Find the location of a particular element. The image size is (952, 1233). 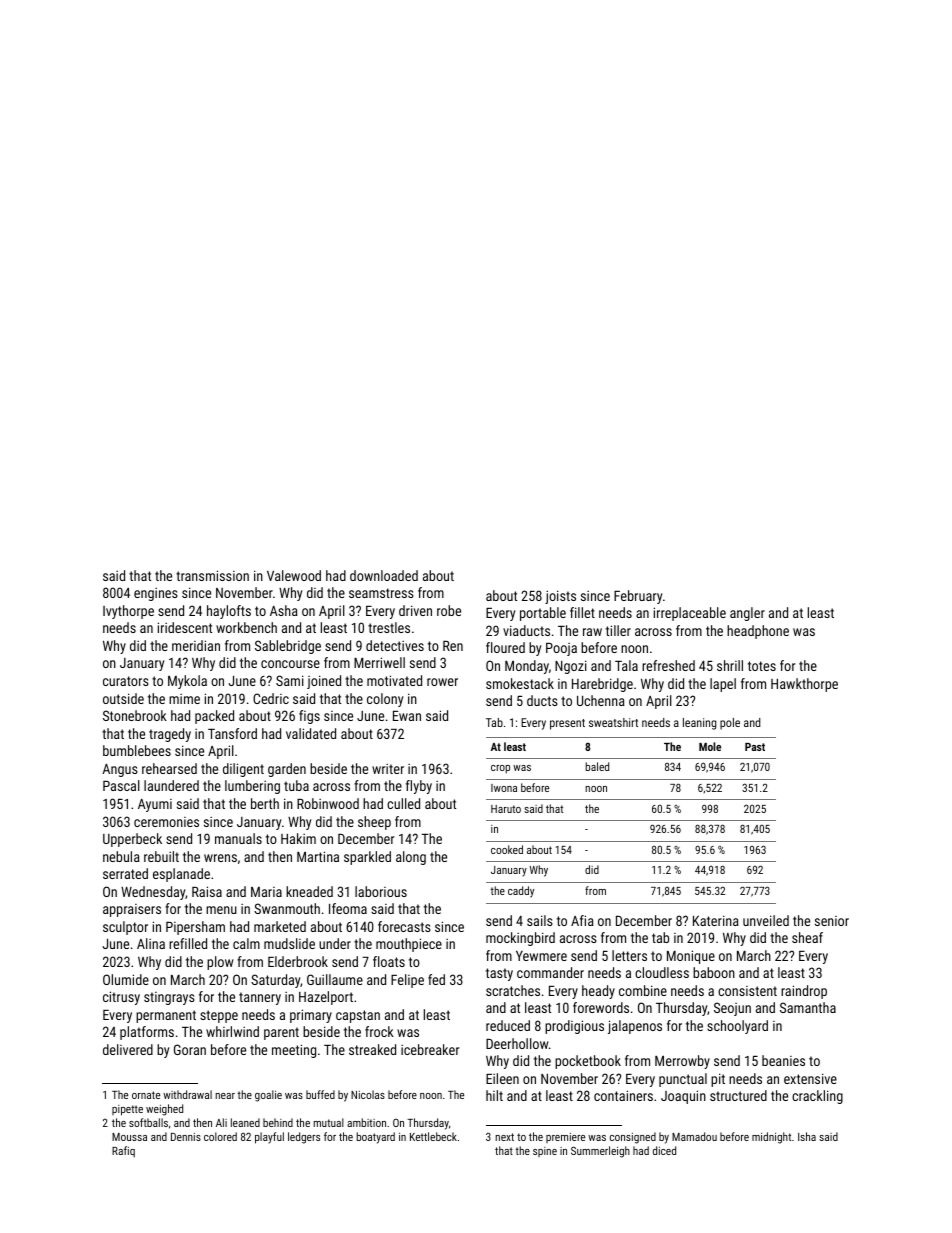

whirlwind is located at coordinates (232, 1031).
